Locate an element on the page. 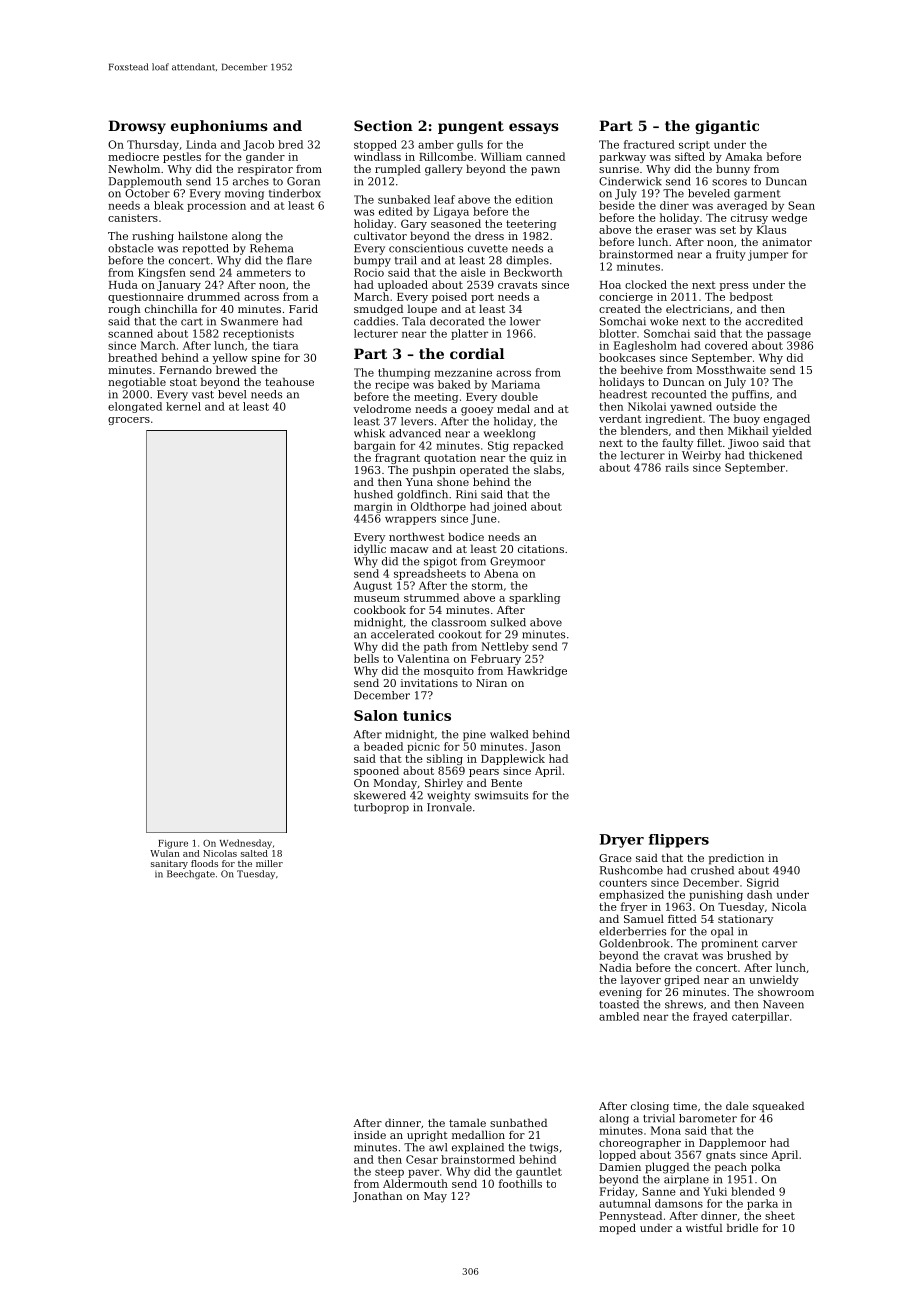 The height and width of the page is (1308, 924). teahouse is located at coordinates (289, 381).
